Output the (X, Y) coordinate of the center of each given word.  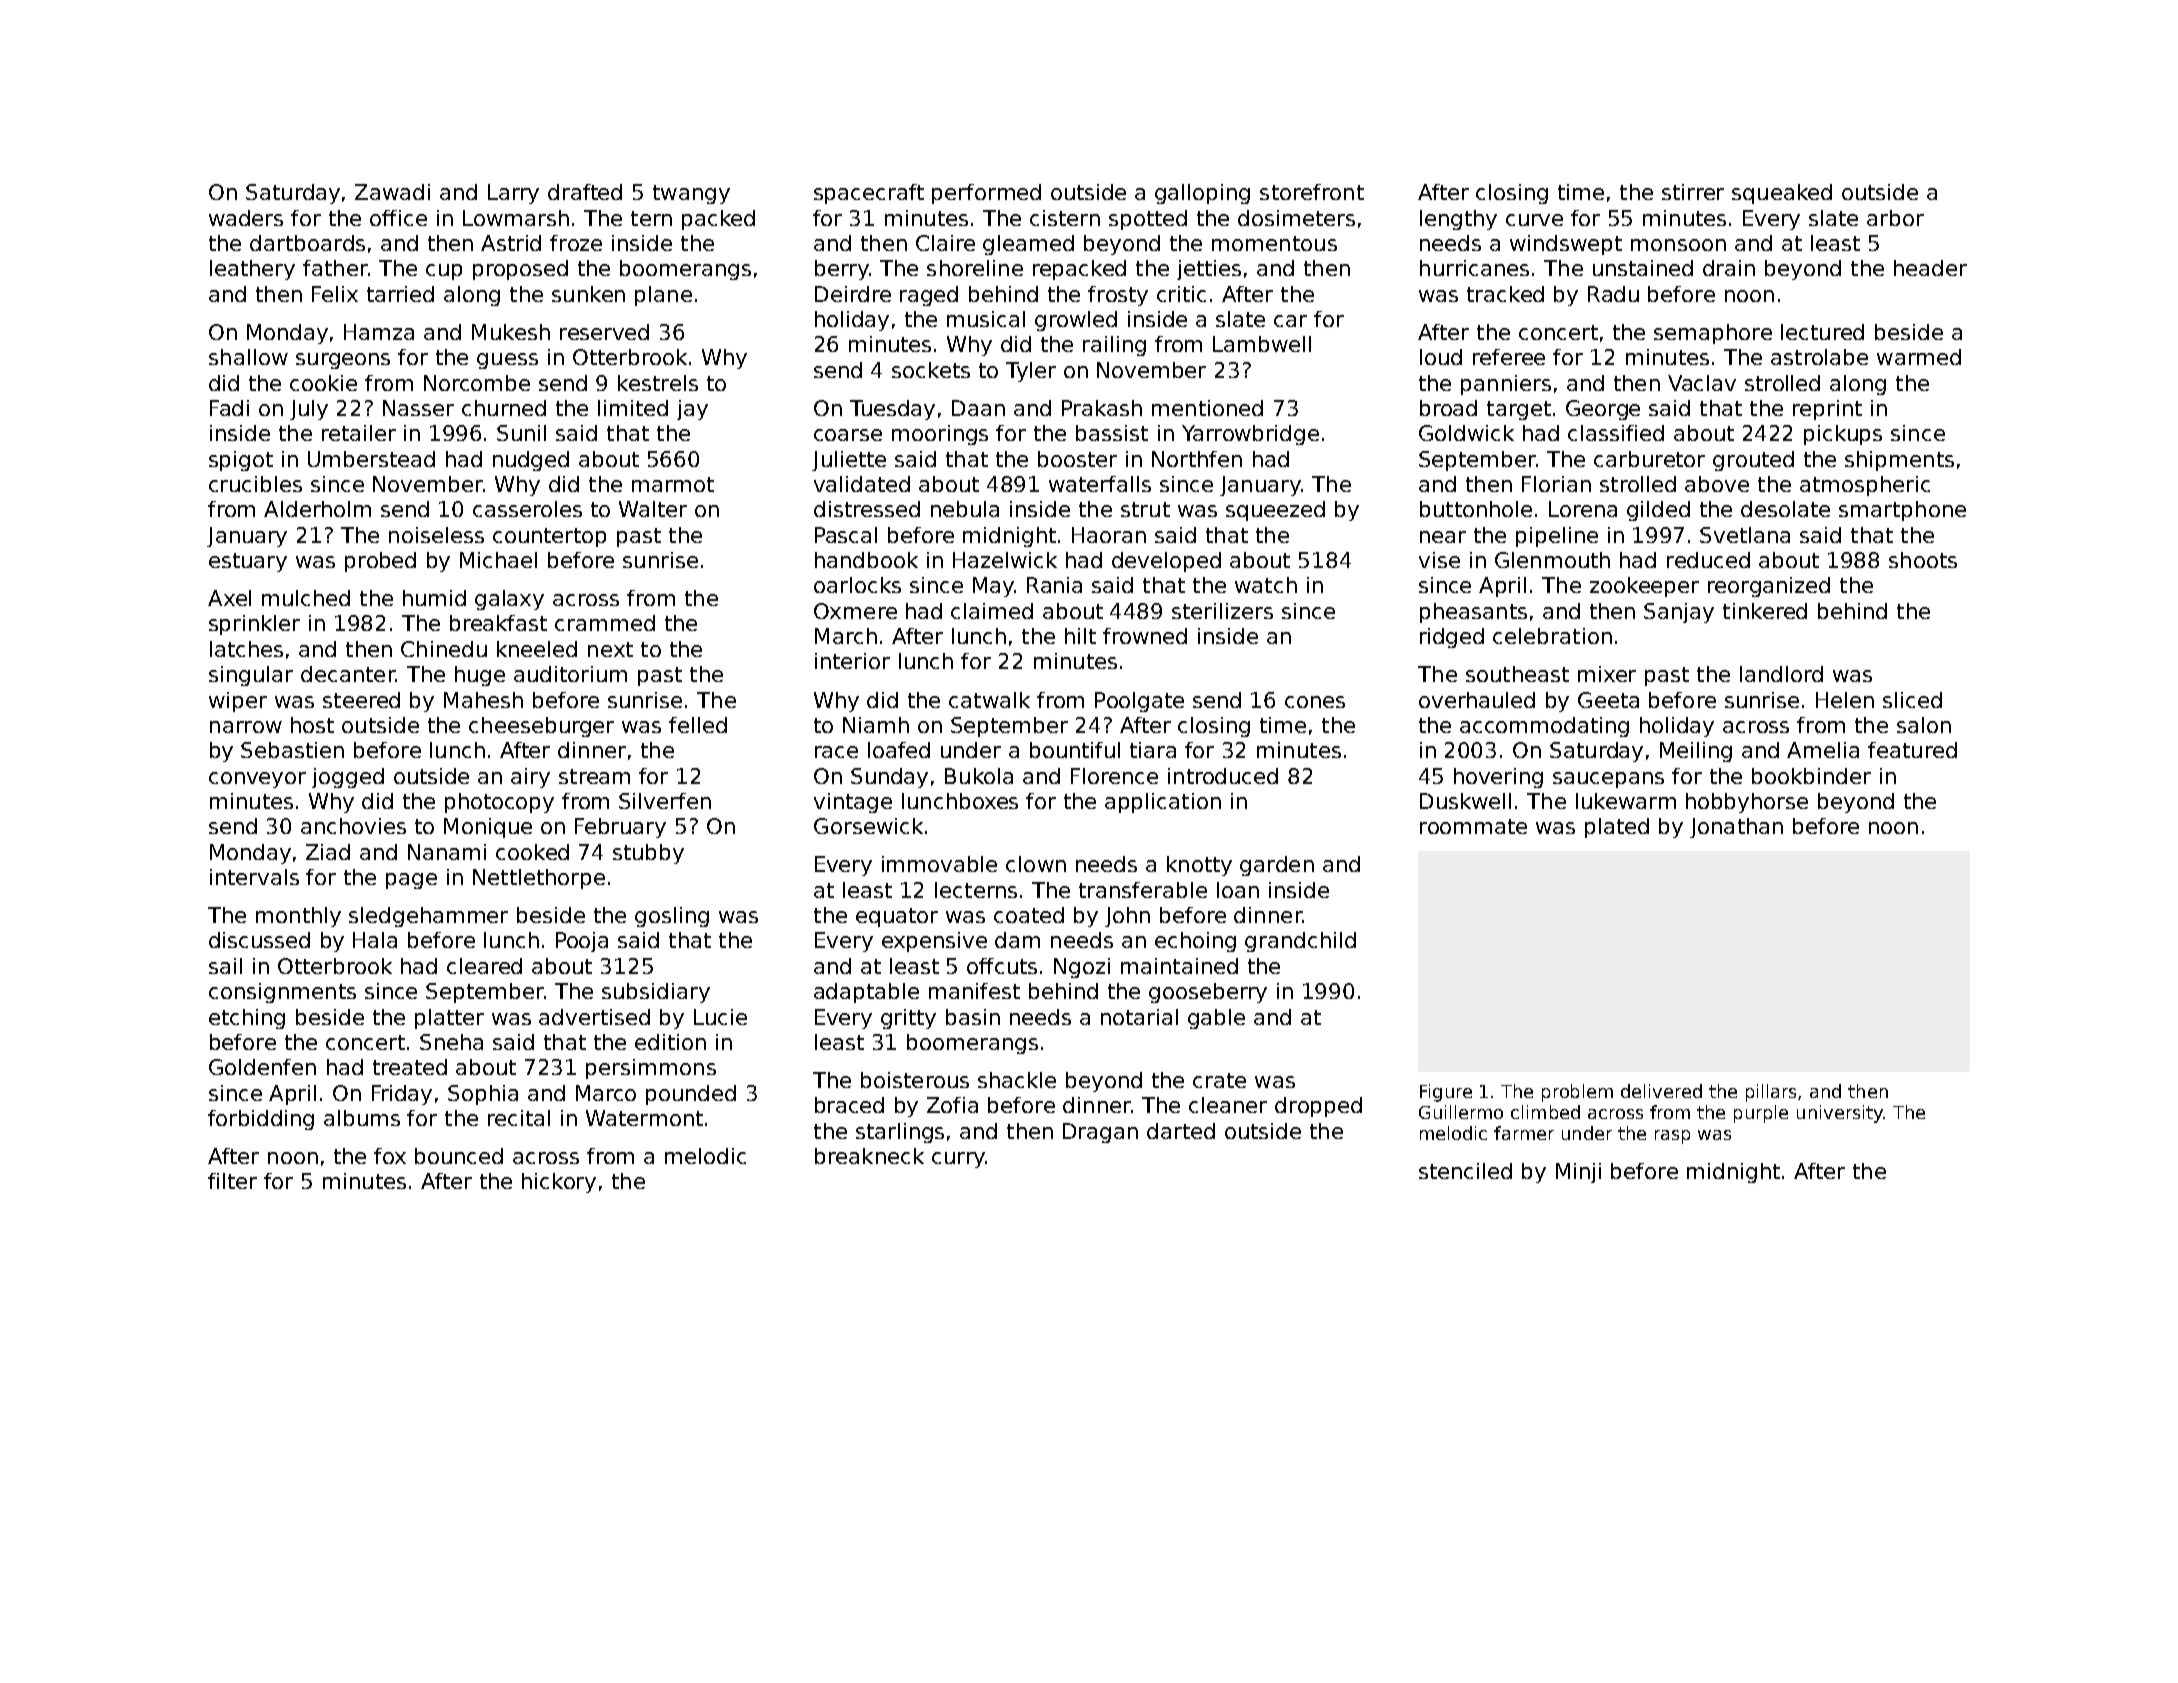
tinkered (1765, 611)
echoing (1195, 942)
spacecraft (869, 194)
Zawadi (392, 192)
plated (1617, 828)
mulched (306, 598)
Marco (606, 1093)
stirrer (1693, 192)
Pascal (846, 535)
